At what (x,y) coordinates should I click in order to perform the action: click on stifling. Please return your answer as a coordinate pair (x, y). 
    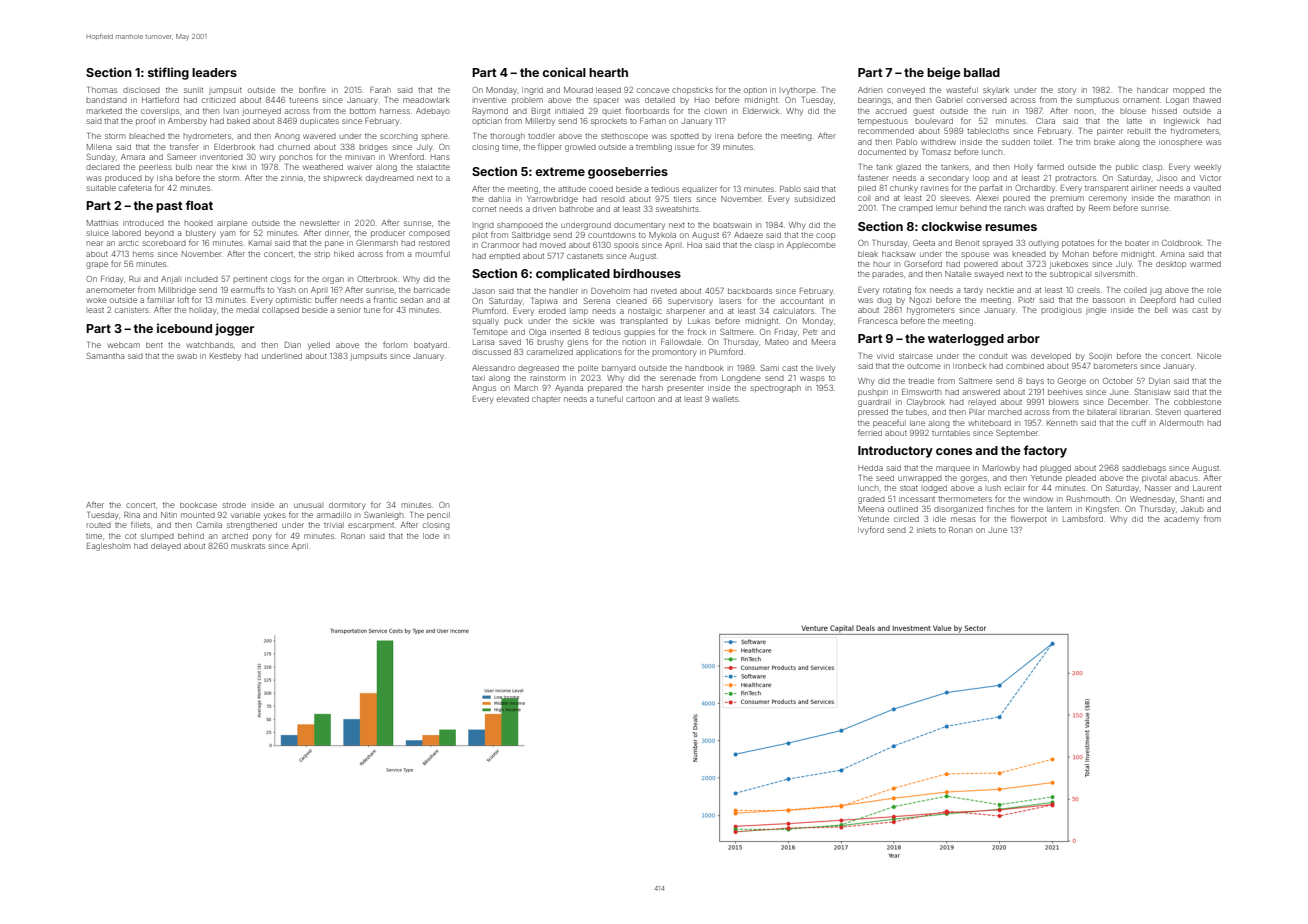
    Looking at the image, I should click on (168, 73).
